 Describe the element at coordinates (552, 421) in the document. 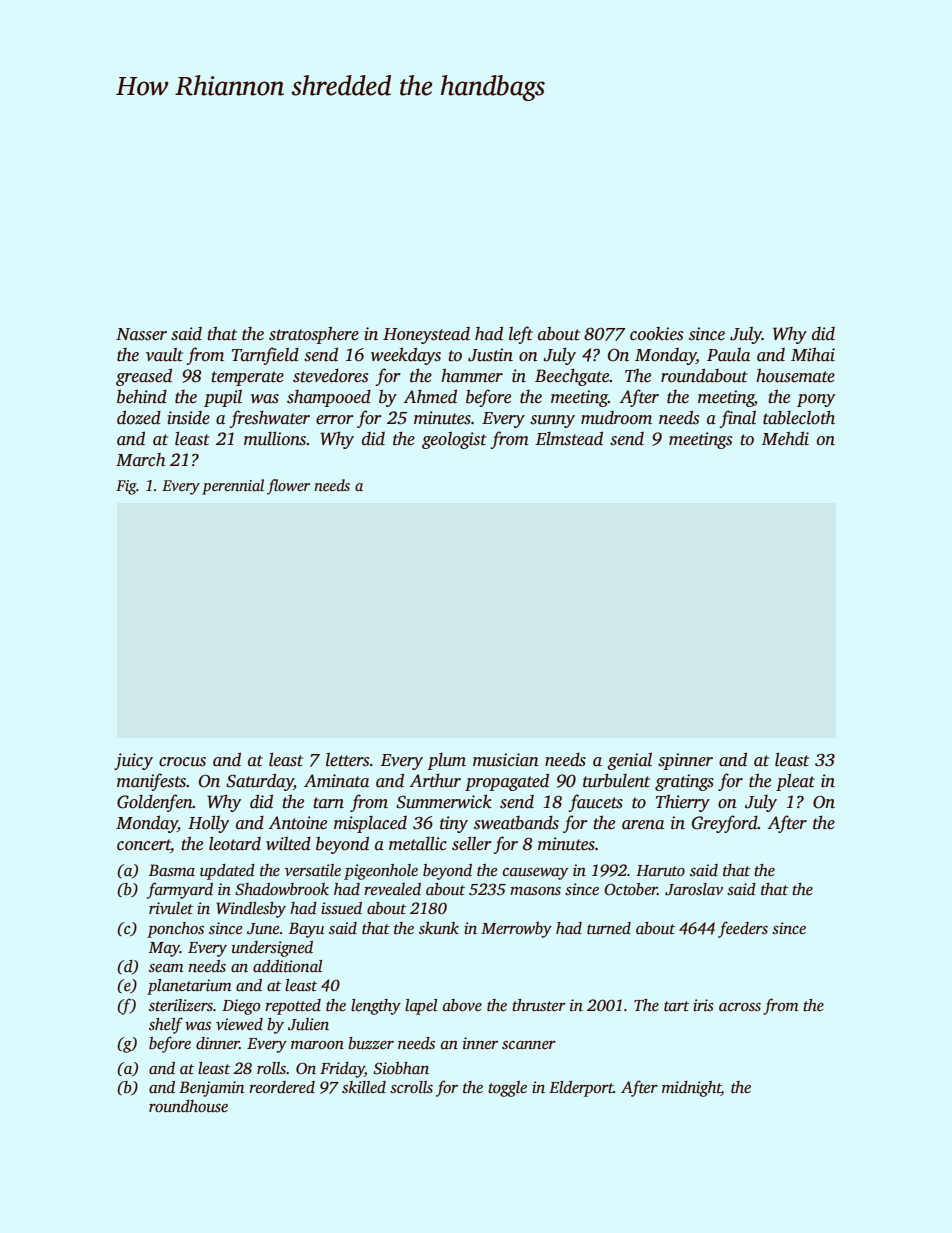

I see `sunny` at that location.
